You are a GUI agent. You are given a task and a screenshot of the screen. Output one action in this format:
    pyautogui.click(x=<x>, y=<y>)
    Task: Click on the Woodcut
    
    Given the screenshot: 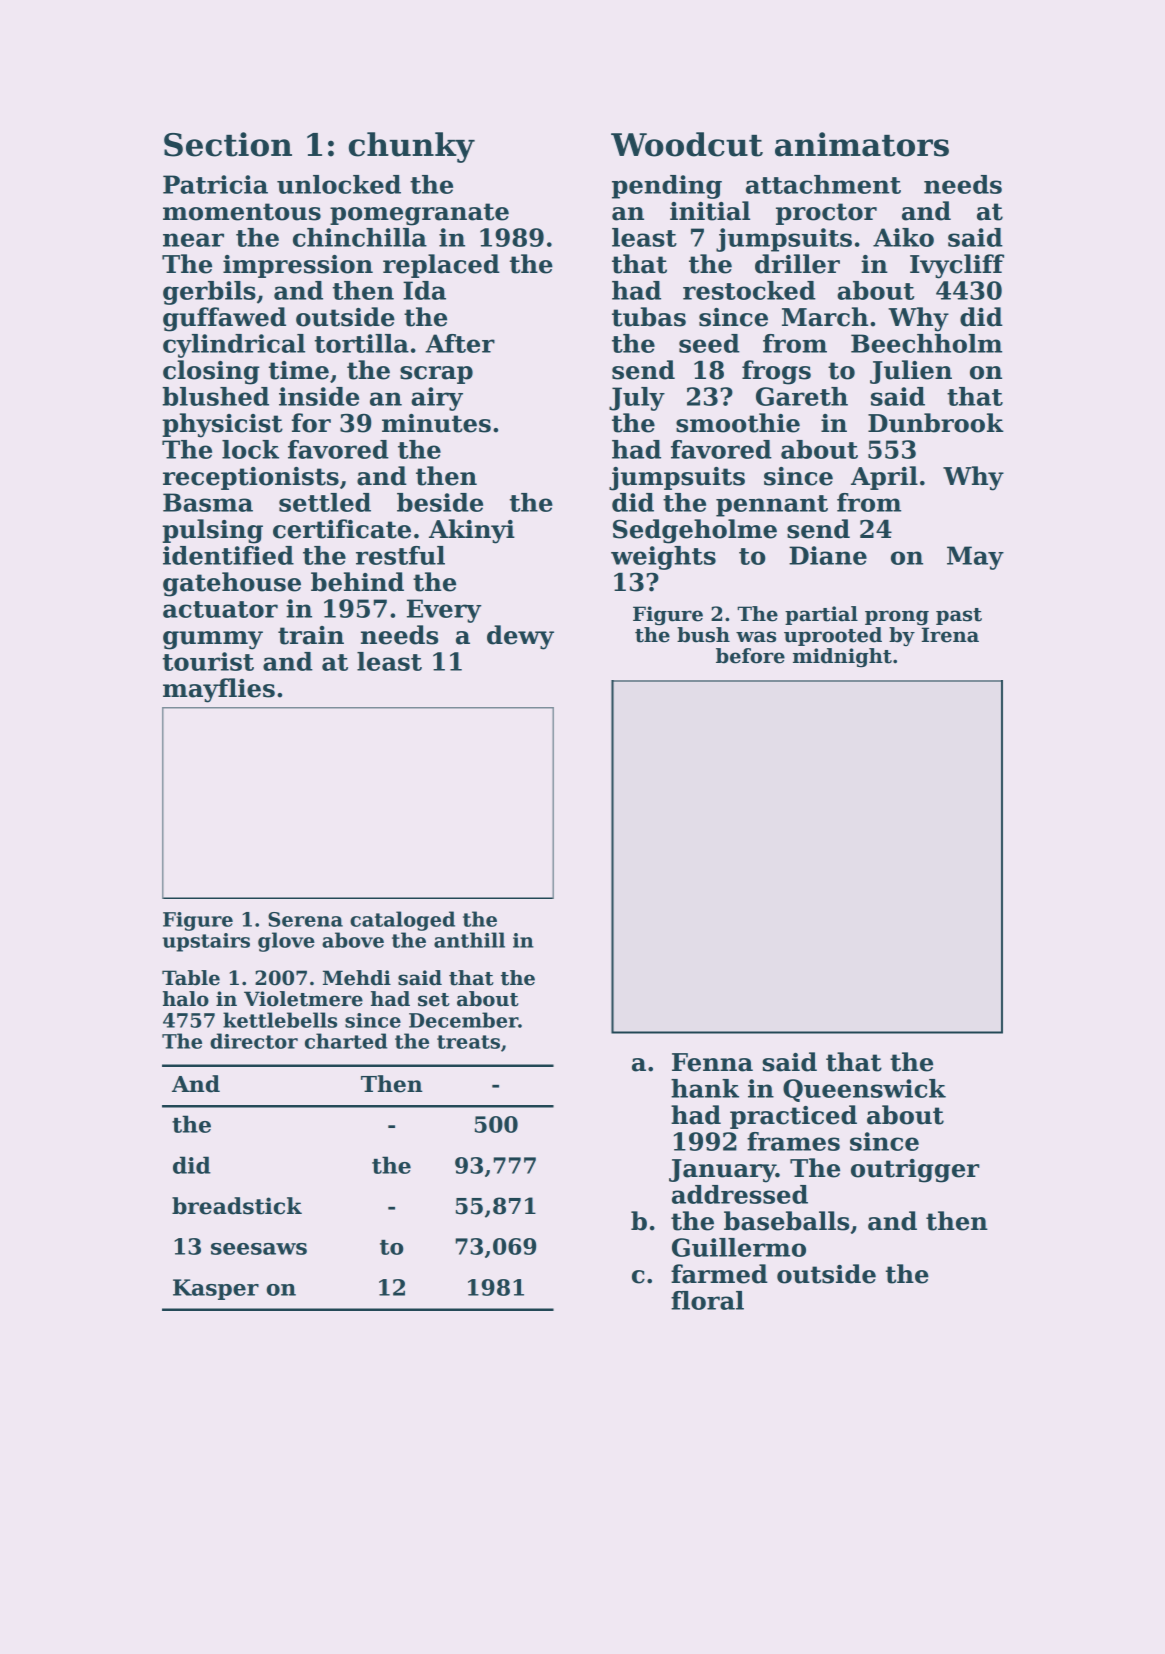 What is the action you would take?
    pyautogui.click(x=687, y=144)
